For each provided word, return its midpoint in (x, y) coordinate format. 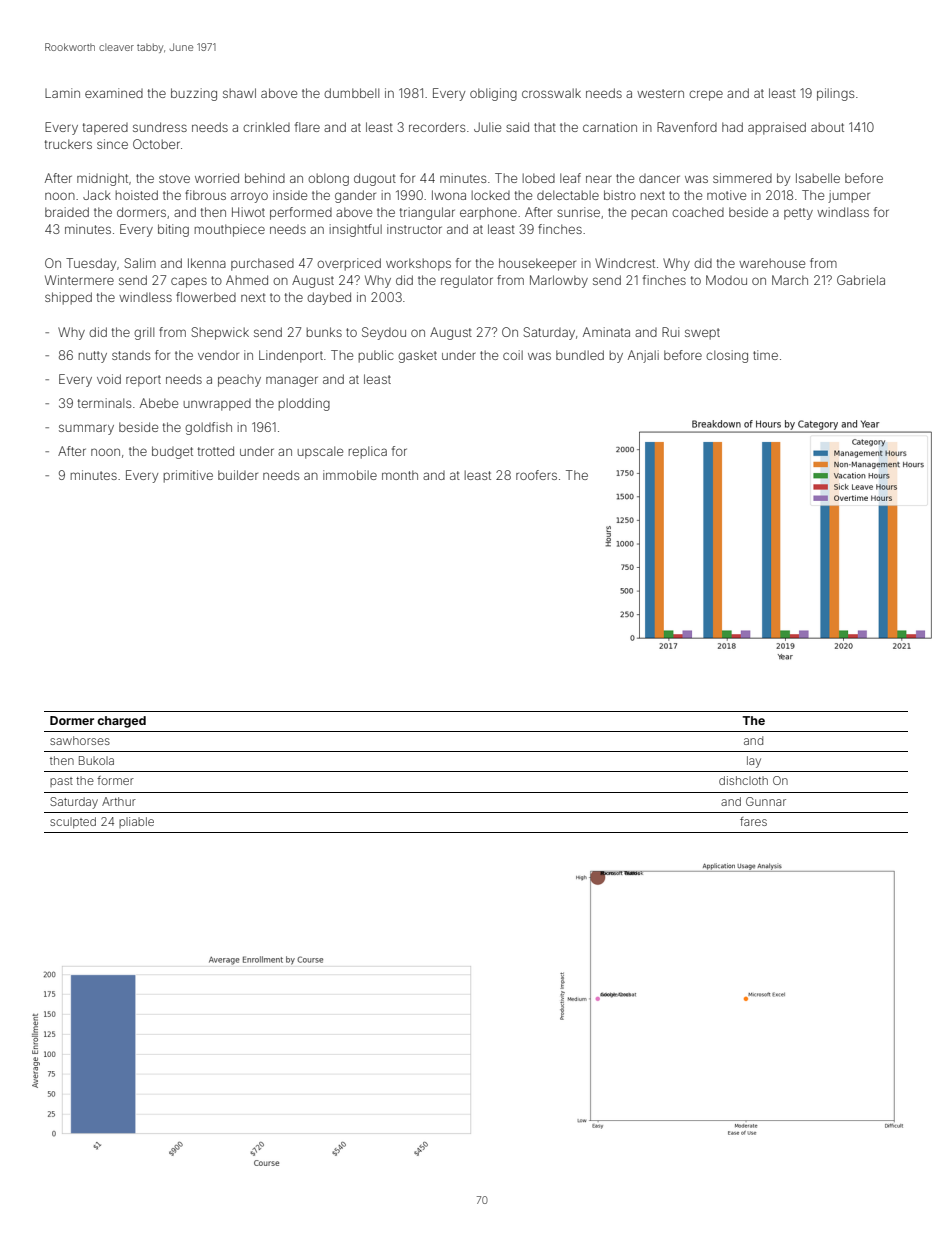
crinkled (266, 127)
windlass (843, 212)
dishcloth (743, 780)
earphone (488, 213)
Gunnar (766, 801)
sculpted (73, 822)
